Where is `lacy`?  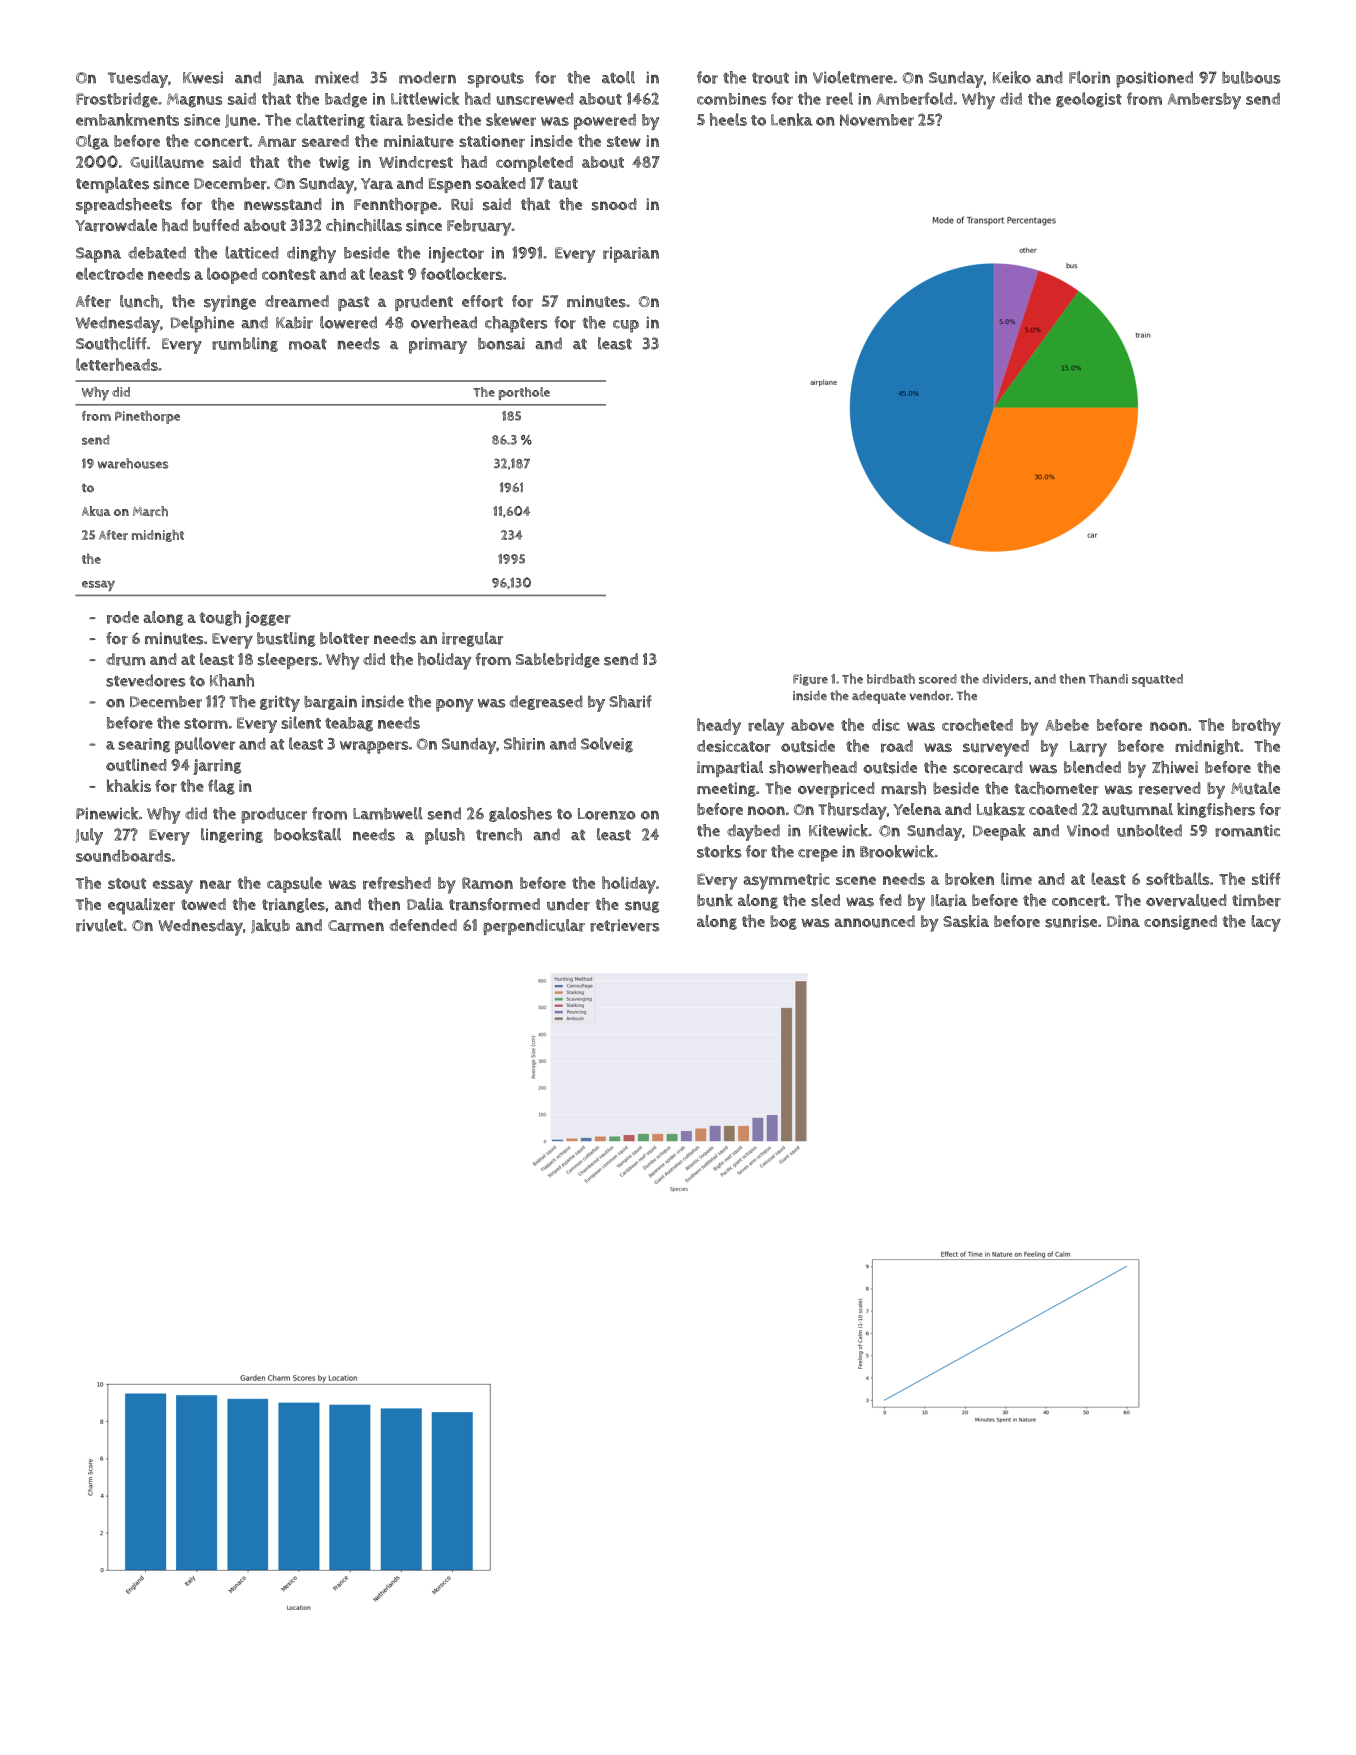
lacy is located at coordinates (1266, 923).
